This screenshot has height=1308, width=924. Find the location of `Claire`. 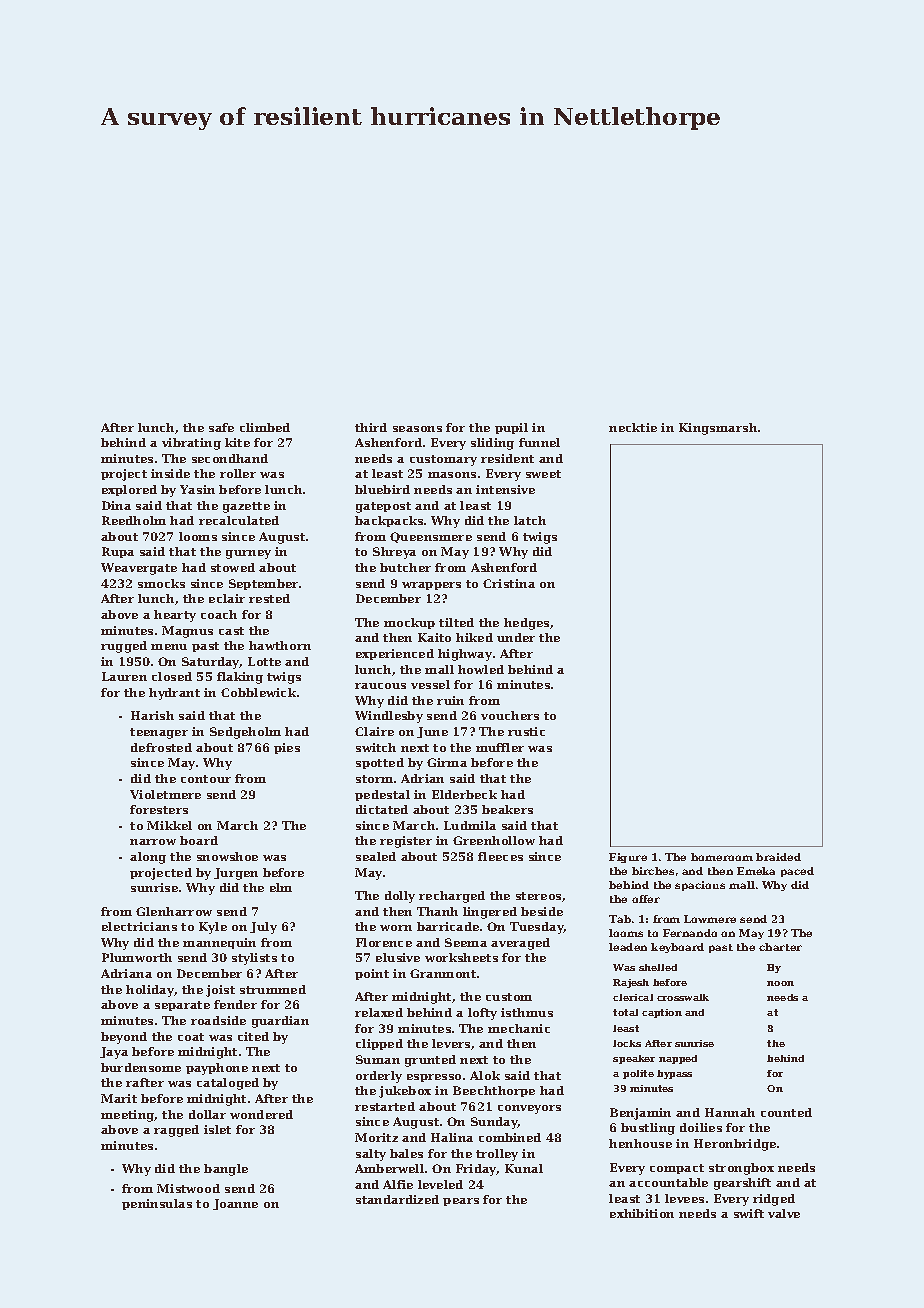

Claire is located at coordinates (374, 731).
